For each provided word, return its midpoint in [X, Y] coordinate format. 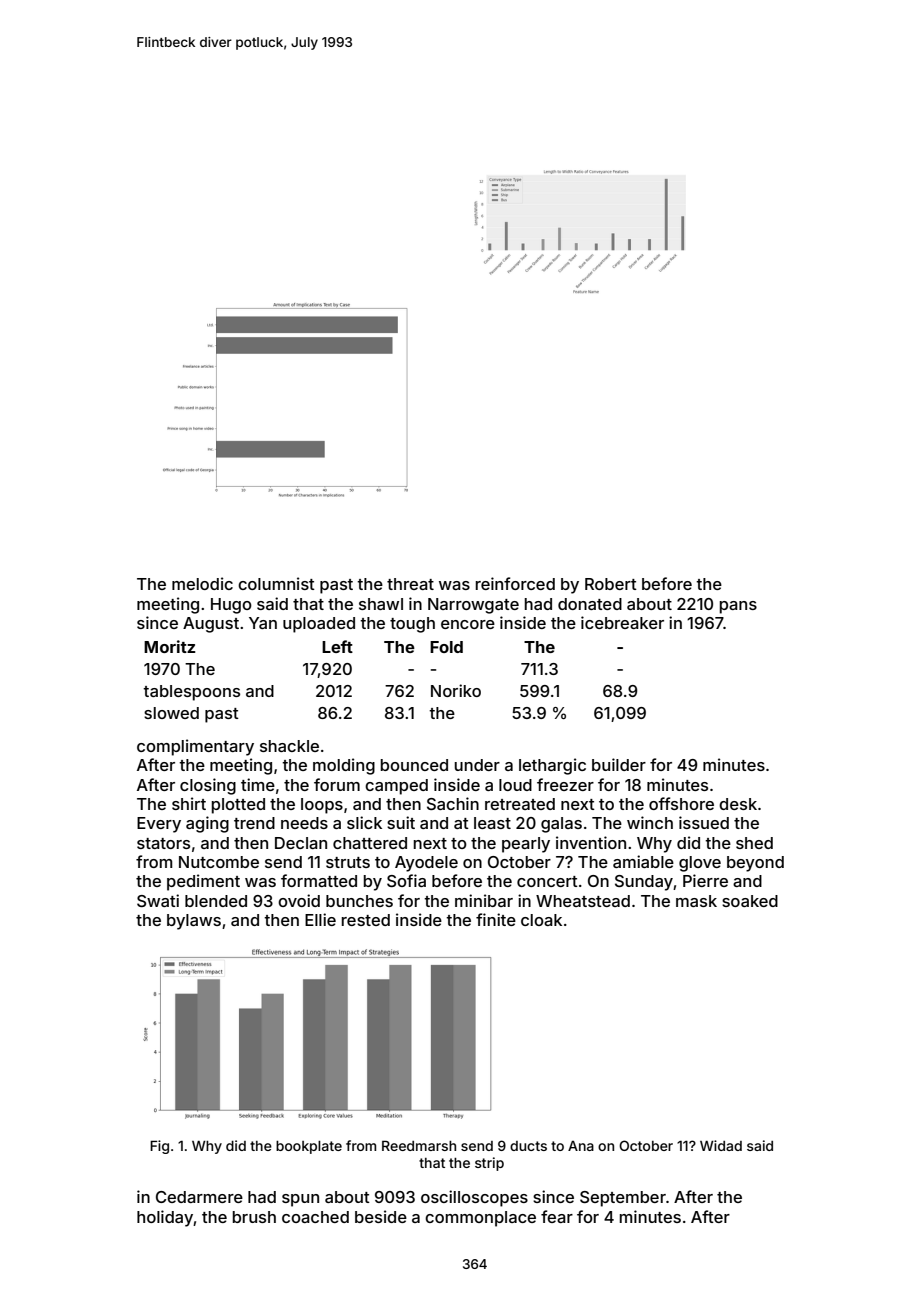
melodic [202, 583]
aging [207, 824]
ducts [528, 1146]
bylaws [194, 922]
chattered [370, 843]
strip [489, 1164]
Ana [581, 1146]
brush [254, 1217]
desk [738, 804]
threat [410, 584]
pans [738, 607]
